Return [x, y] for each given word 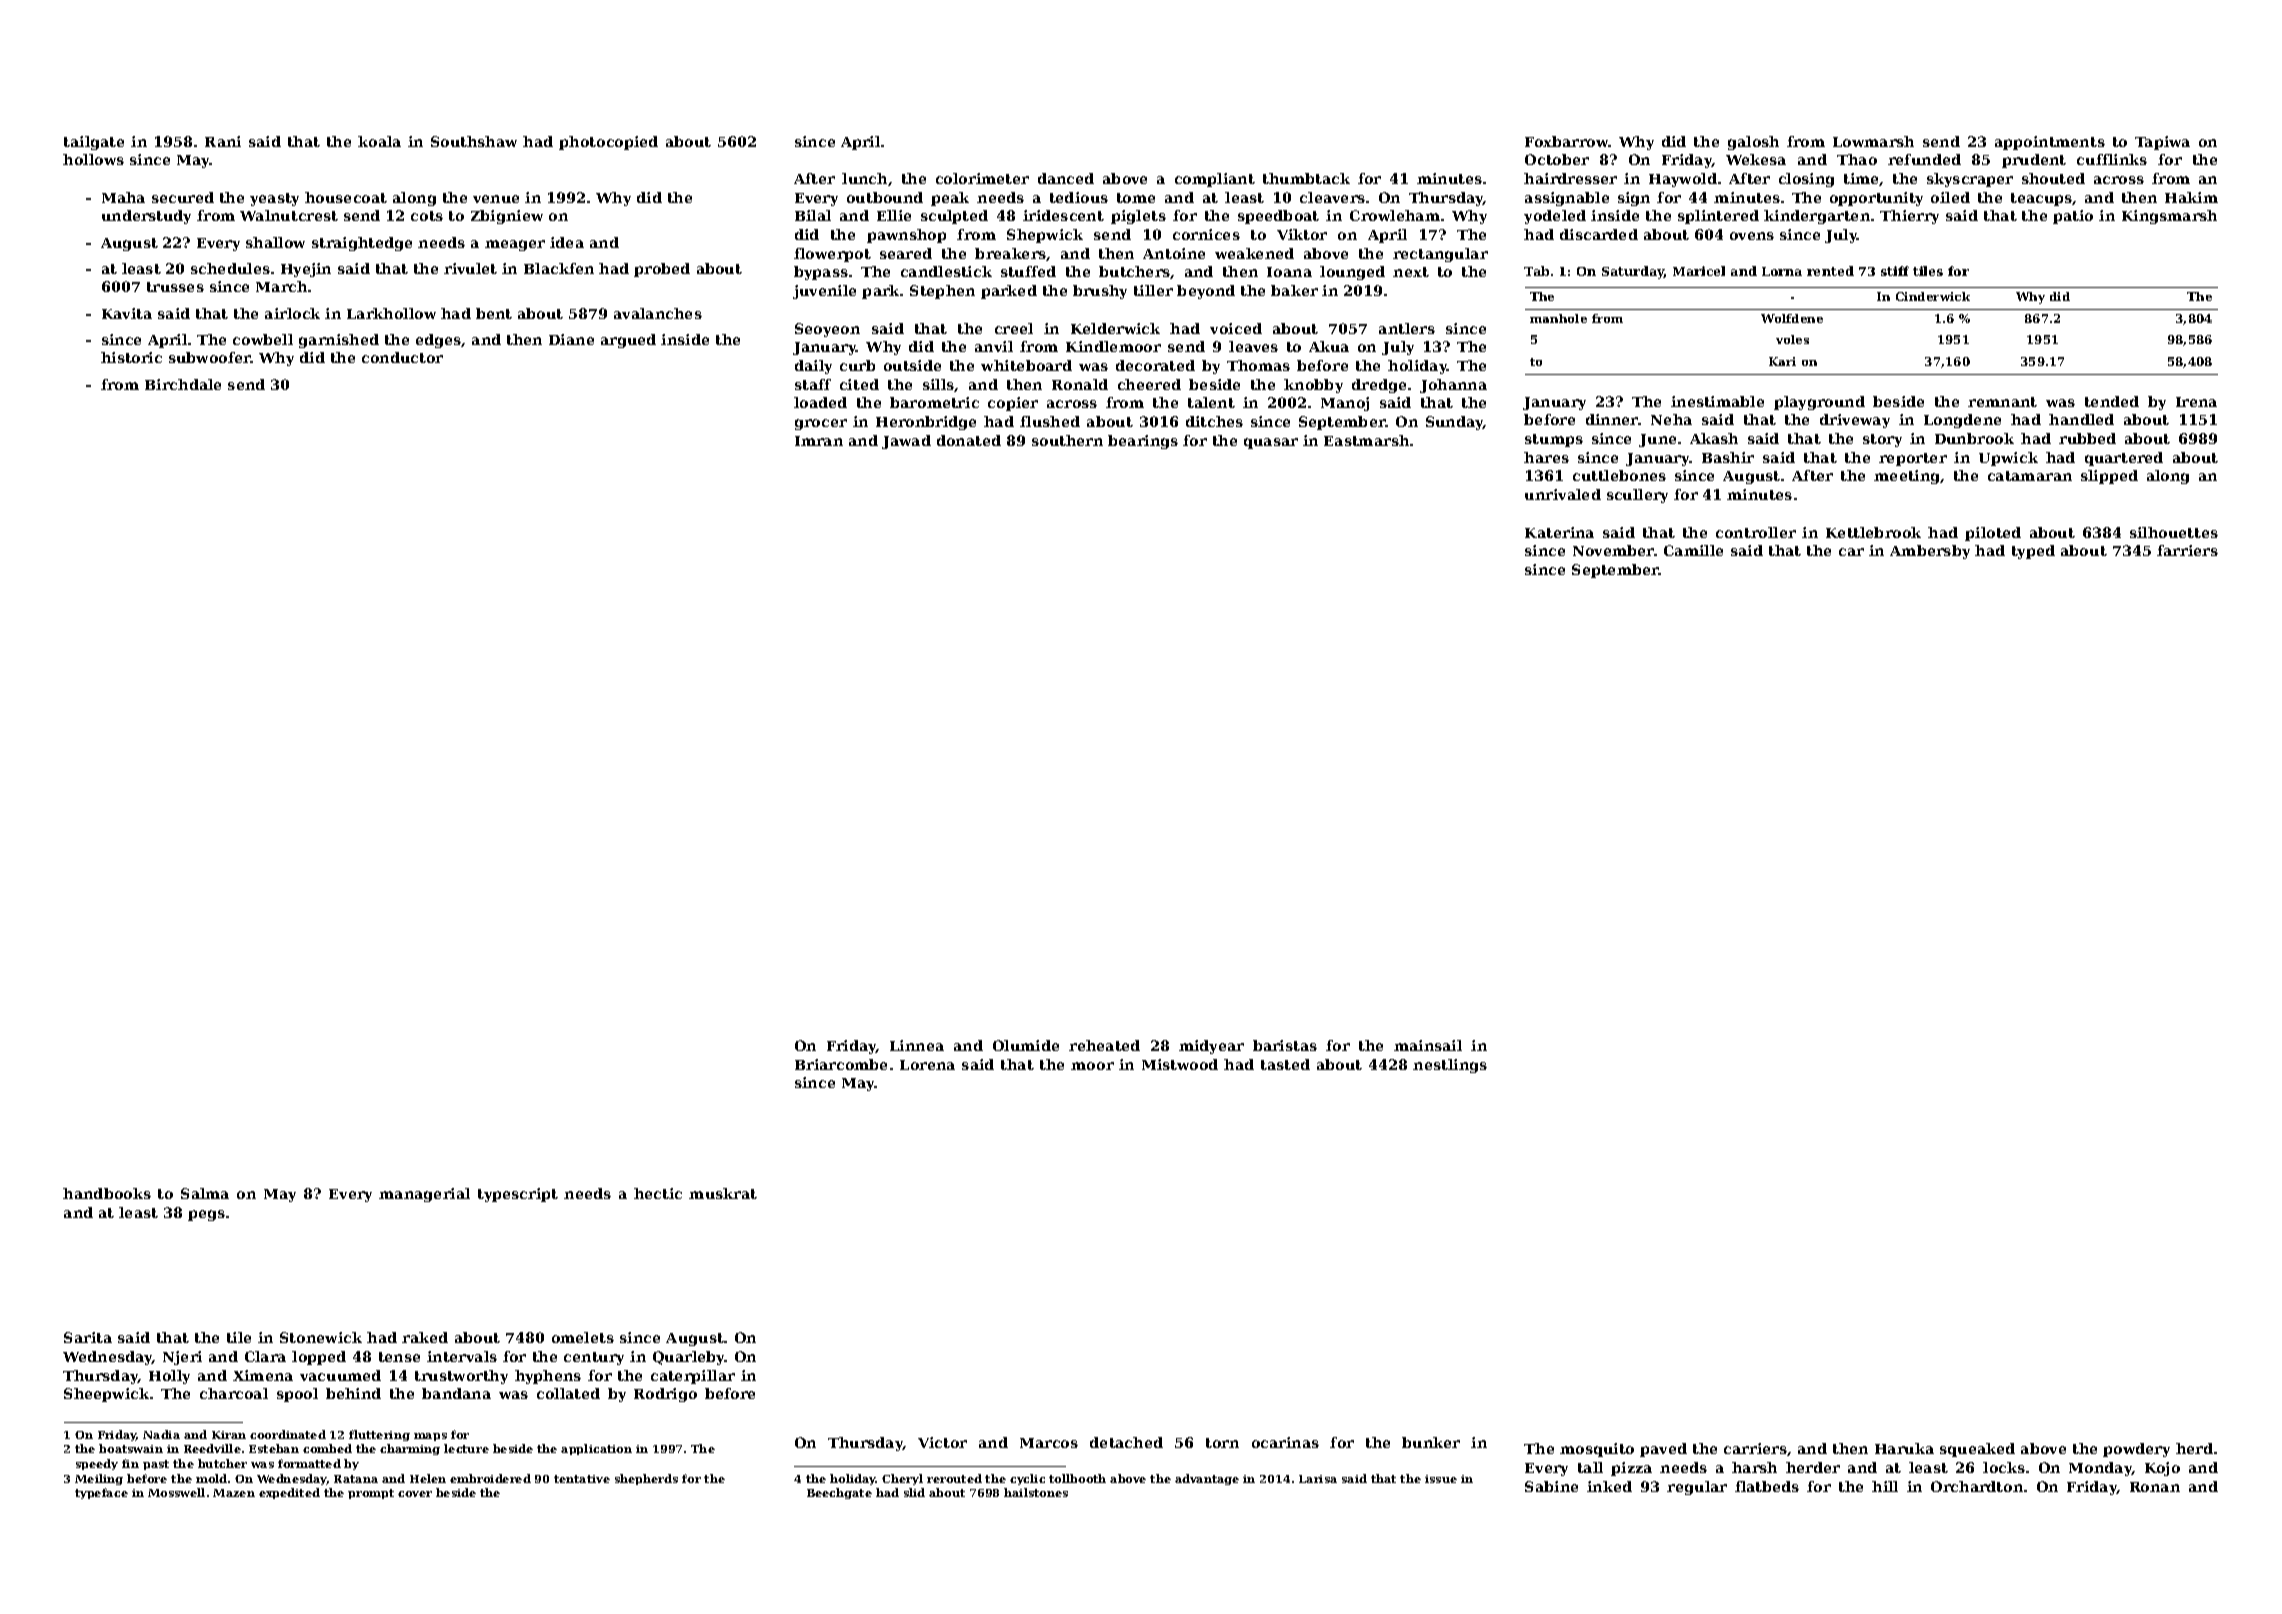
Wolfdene [1792, 318]
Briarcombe [841, 1064]
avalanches [658, 313]
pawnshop [906, 236]
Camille [1693, 550]
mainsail [1428, 1045]
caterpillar [693, 1377]
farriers [2187, 550]
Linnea [917, 1045]
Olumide [1026, 1045]
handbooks [107, 1193]
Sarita [88, 1337]
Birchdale [183, 384]
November [1613, 550]
